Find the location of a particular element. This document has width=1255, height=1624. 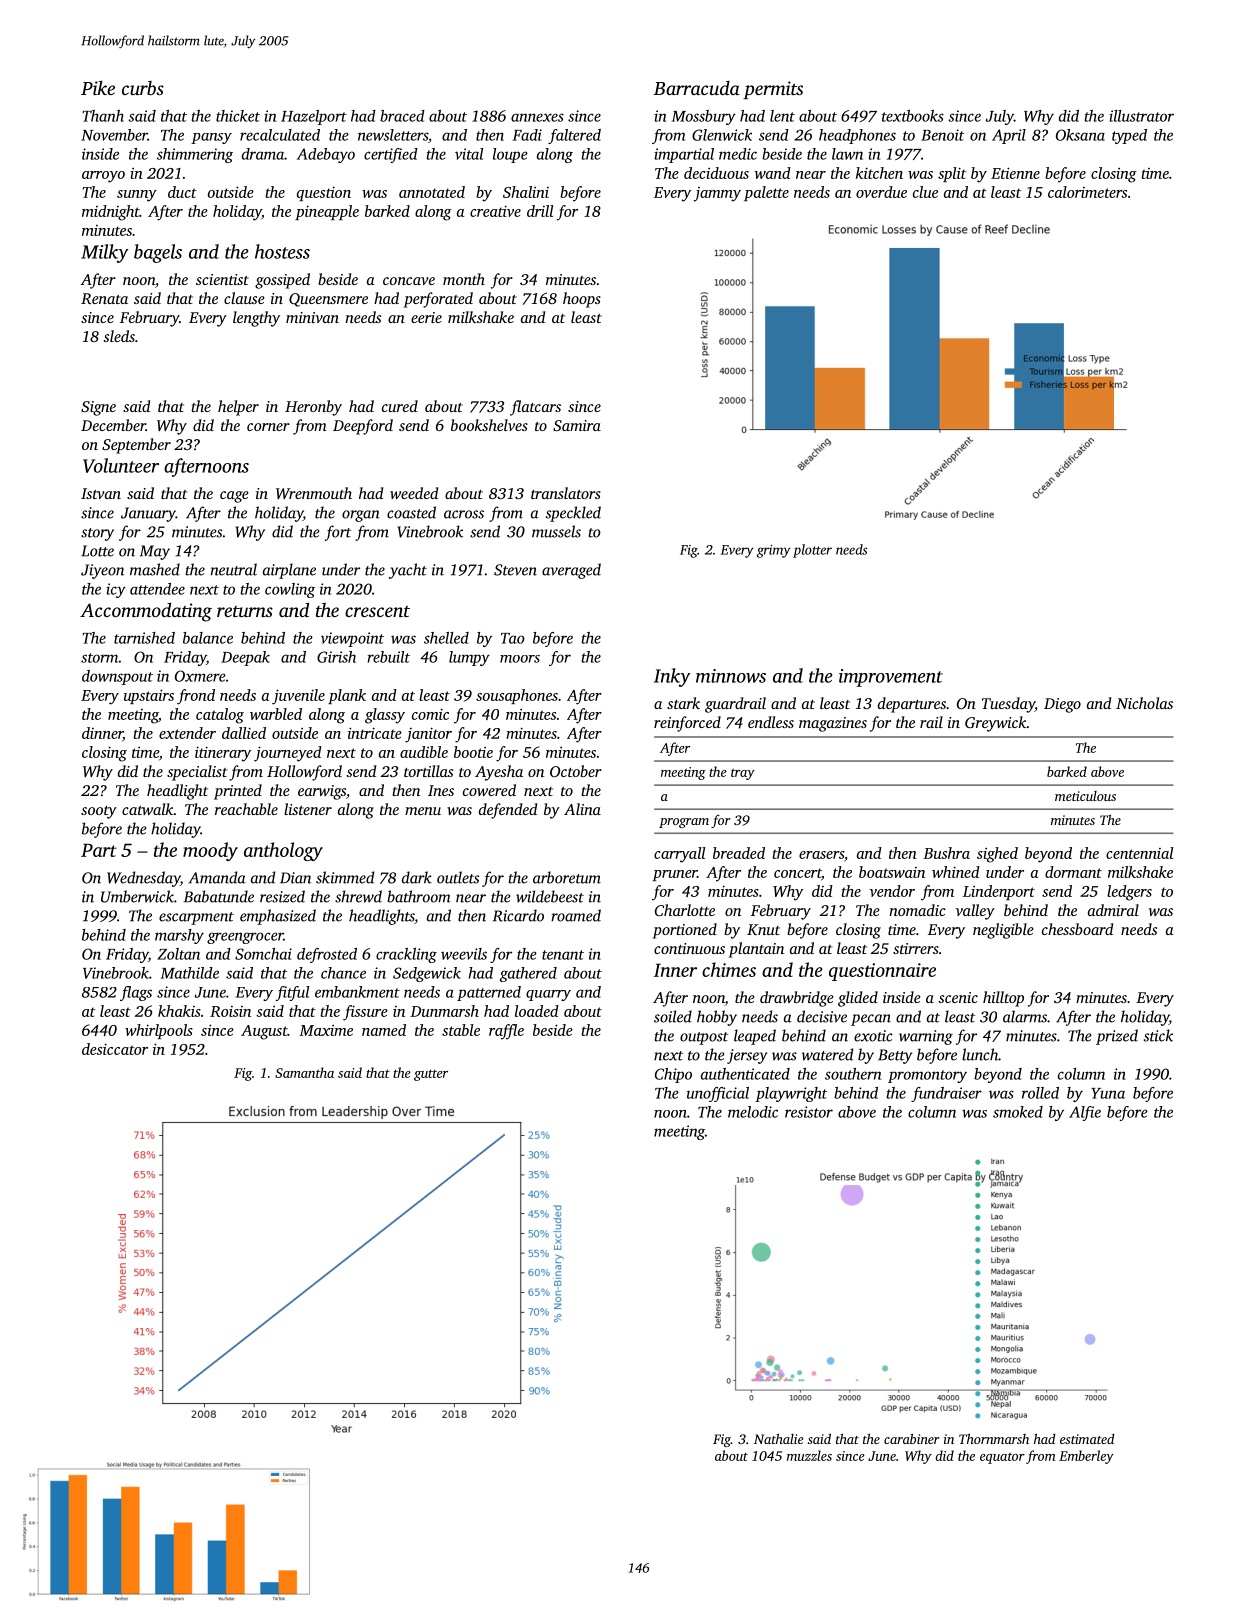

curbs is located at coordinates (143, 88).
